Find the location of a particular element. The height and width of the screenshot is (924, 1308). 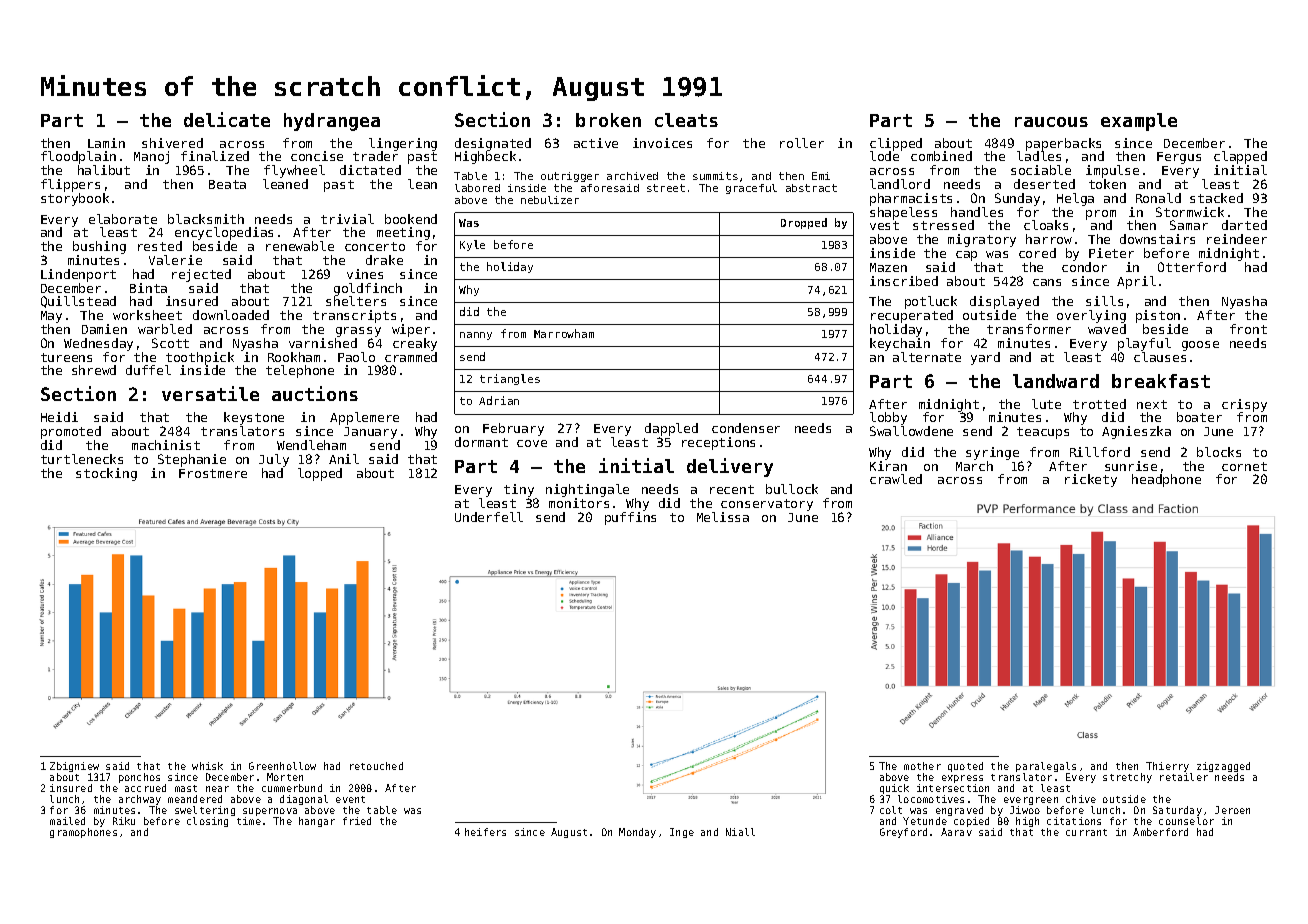

delicate is located at coordinates (227, 119).
